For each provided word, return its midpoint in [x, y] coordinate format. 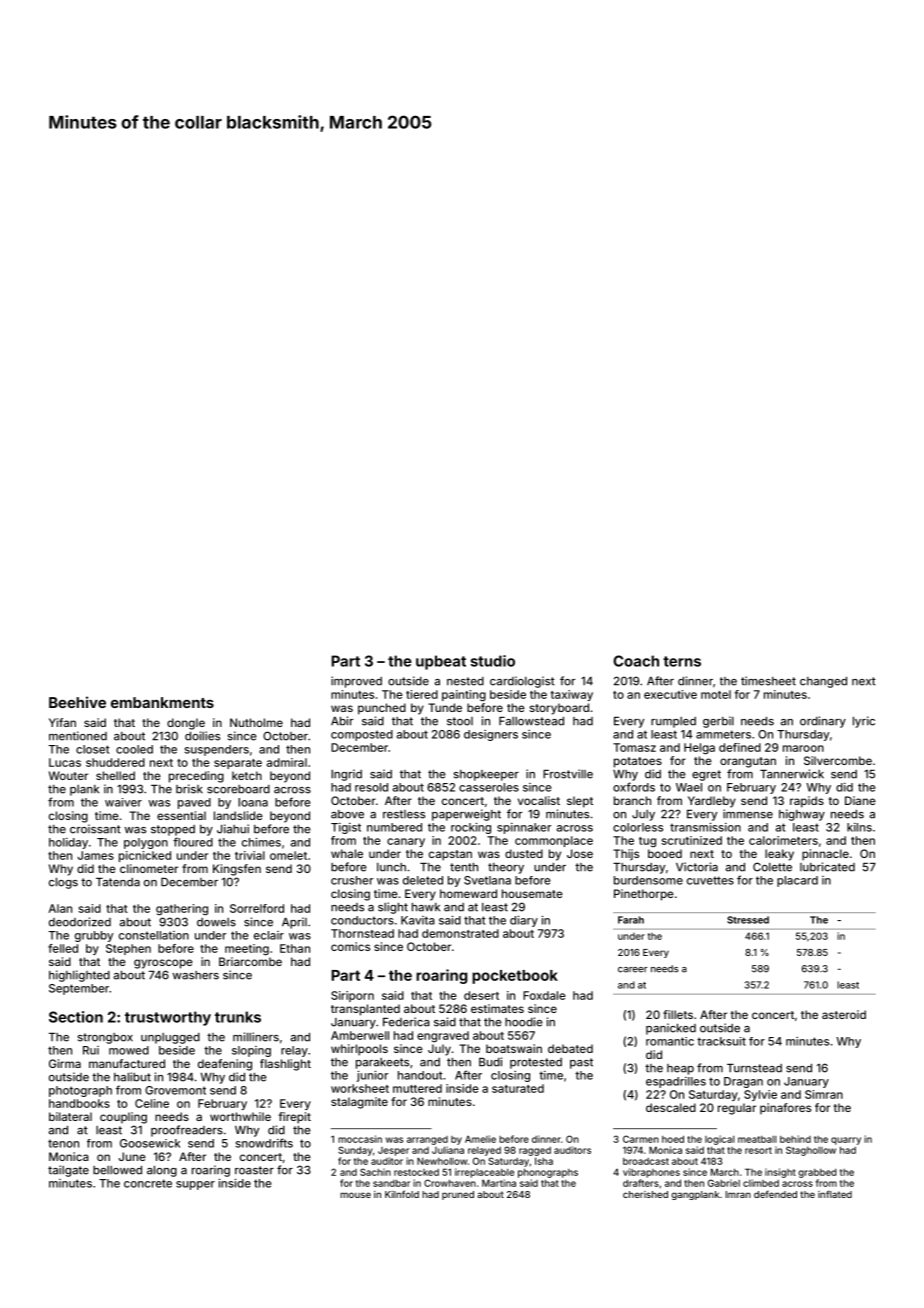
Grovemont [175, 1090]
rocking [471, 828]
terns [682, 661]
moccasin [360, 1139]
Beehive [77, 702]
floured [193, 842]
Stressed [748, 920]
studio [492, 661]
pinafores [785, 1108]
